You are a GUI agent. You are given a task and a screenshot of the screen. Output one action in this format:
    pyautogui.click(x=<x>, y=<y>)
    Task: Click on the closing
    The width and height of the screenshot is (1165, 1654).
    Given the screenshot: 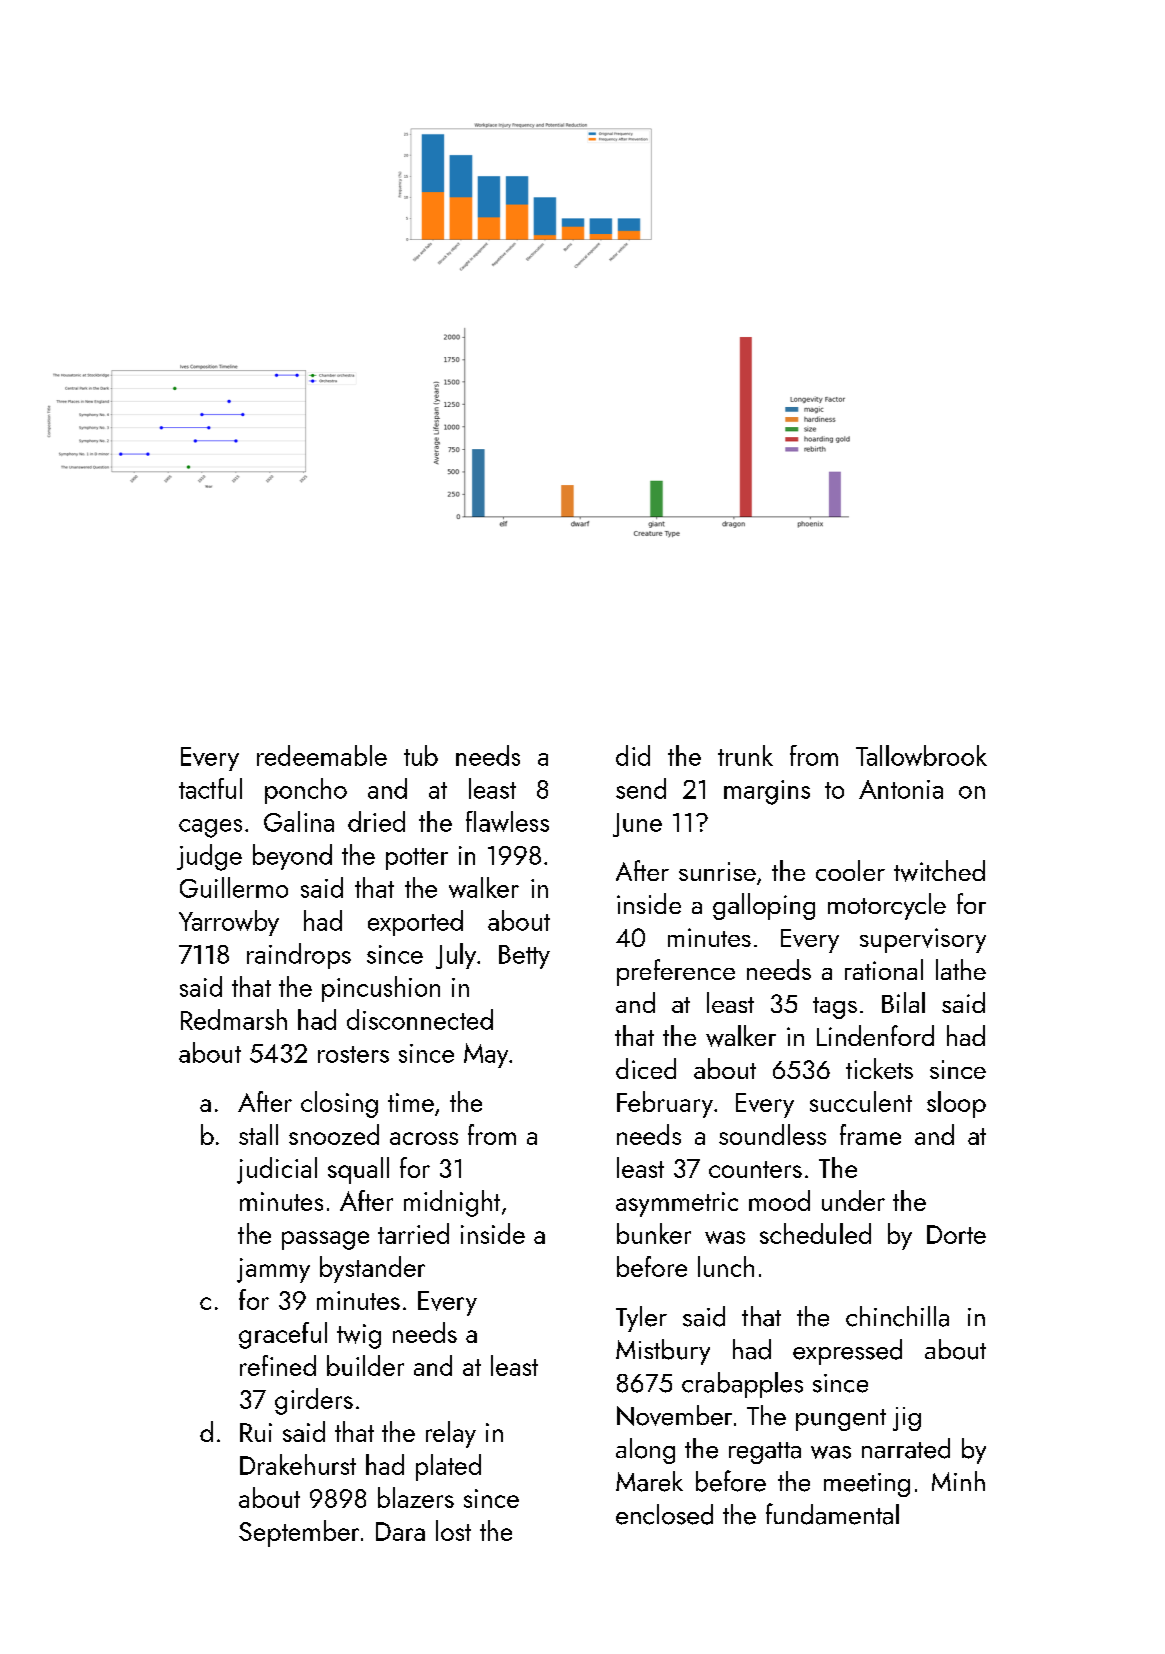 What is the action you would take?
    pyautogui.click(x=339, y=1104)
